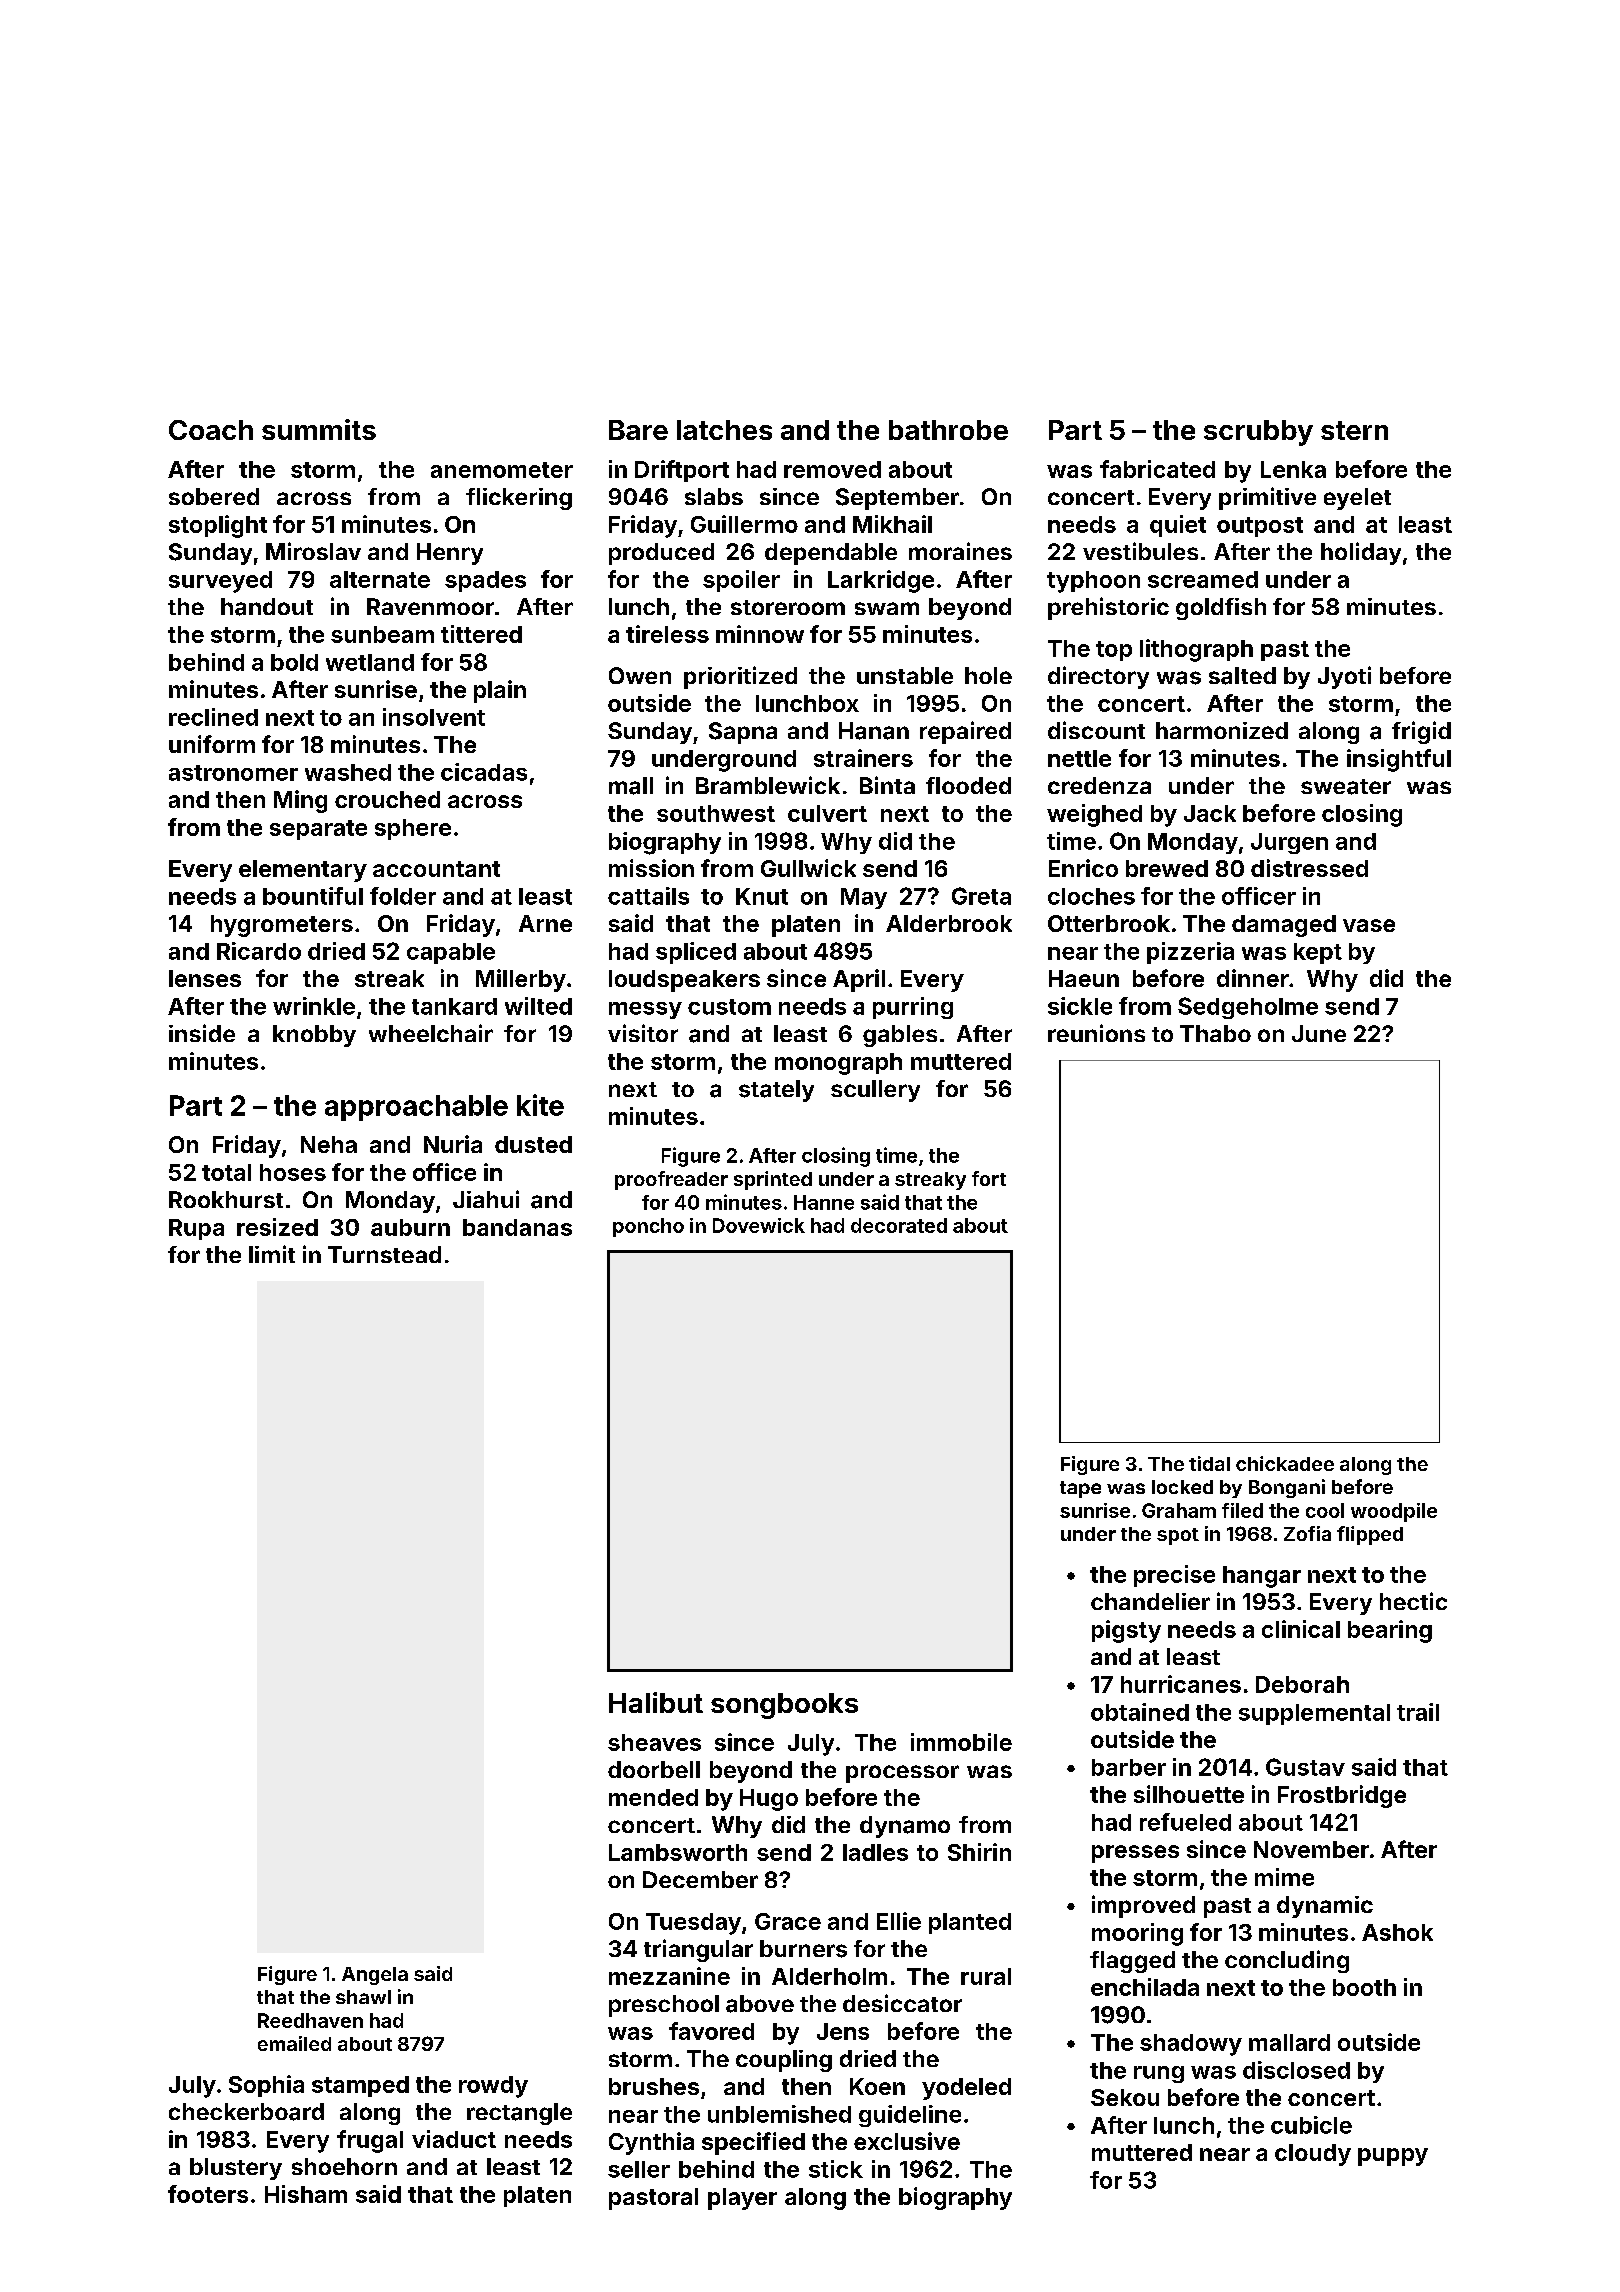  Describe the element at coordinates (656, 1702) in the screenshot. I see `Halibut` at that location.
